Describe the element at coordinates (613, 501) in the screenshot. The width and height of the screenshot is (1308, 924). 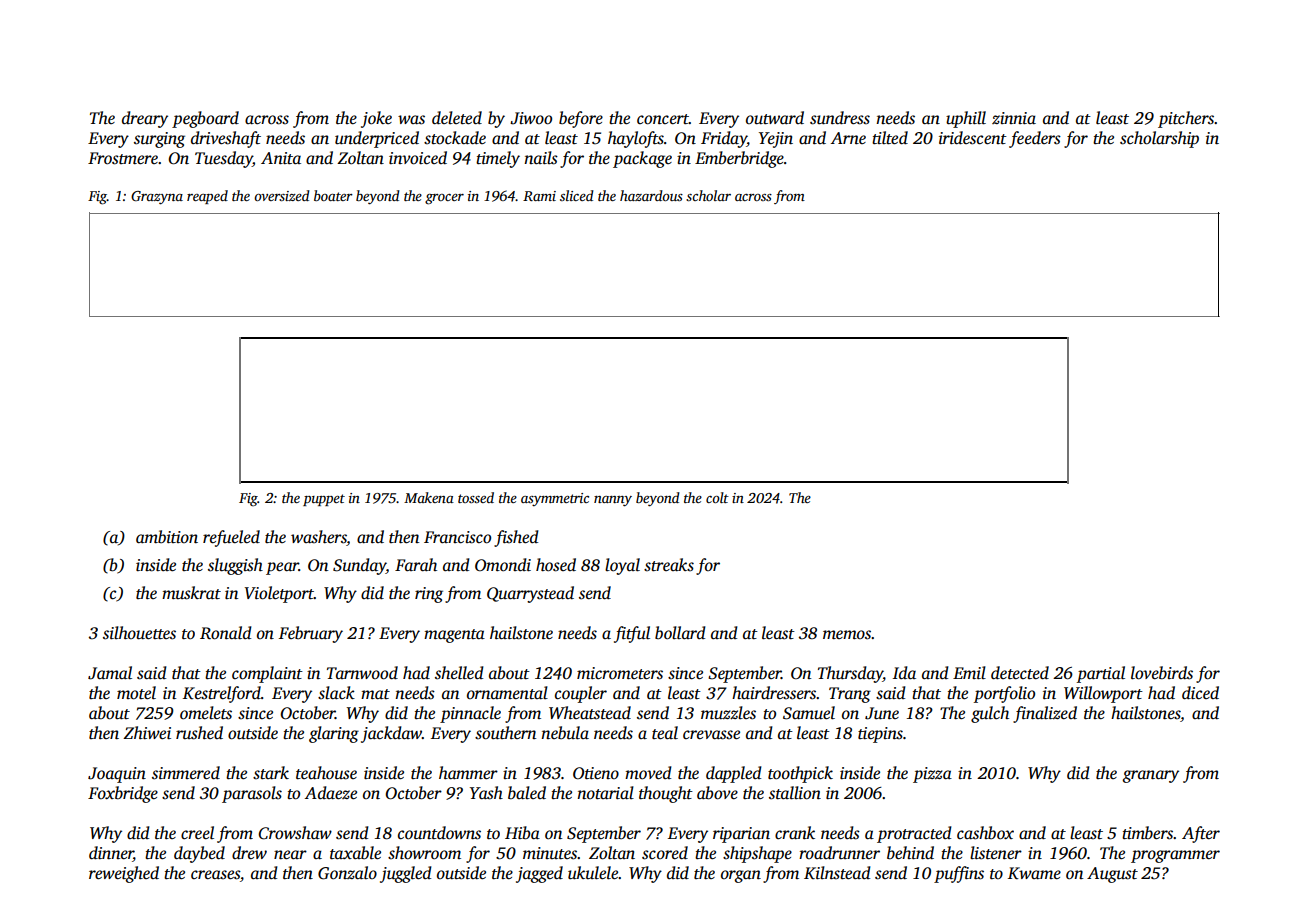
I see `nanny` at that location.
